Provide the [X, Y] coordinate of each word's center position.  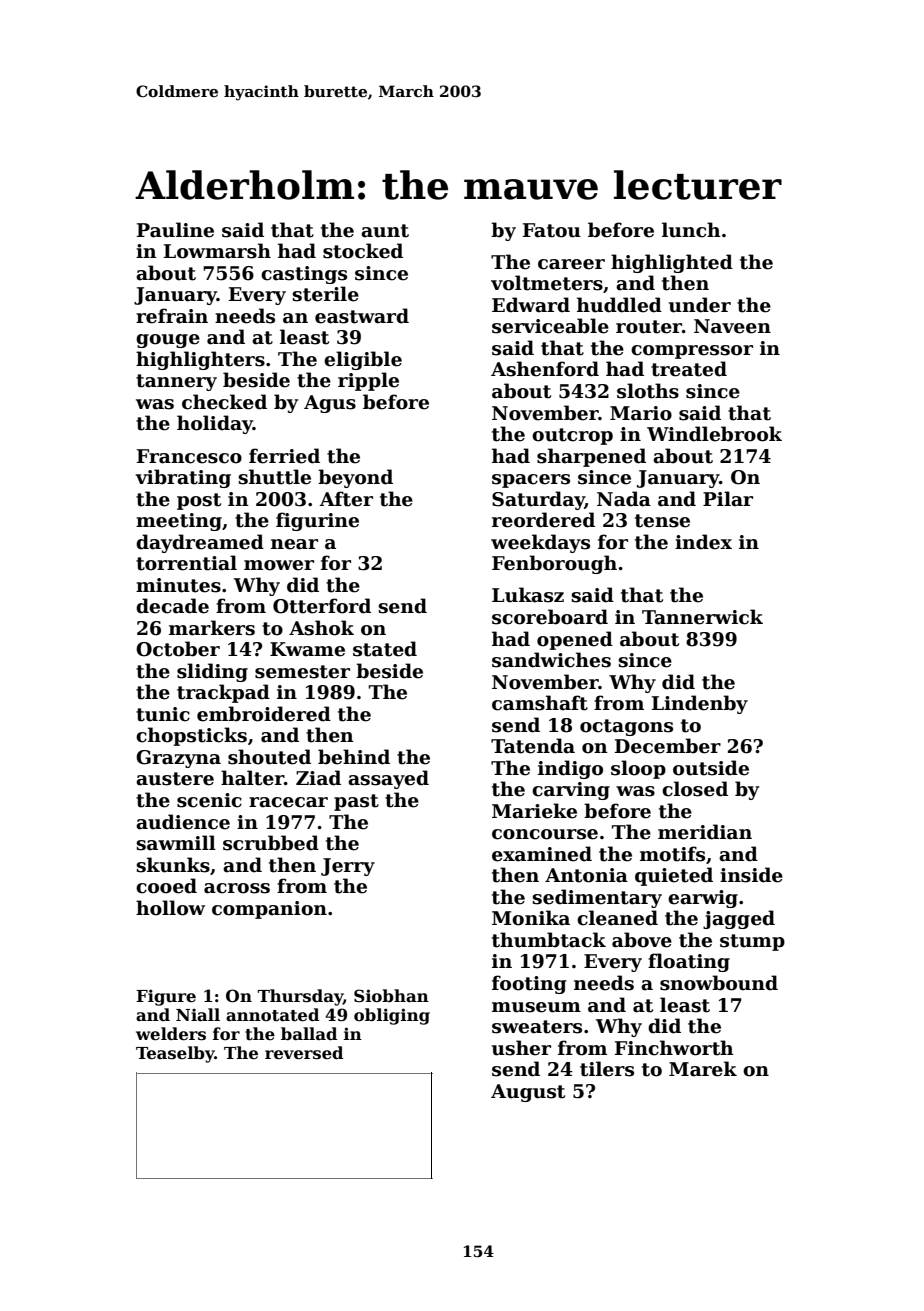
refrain [172, 316]
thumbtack [549, 940]
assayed [388, 779]
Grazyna [178, 759]
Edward [531, 305]
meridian [705, 832]
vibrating [183, 478]
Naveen [732, 326]
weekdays [540, 543]
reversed [304, 1053]
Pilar [728, 499]
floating [689, 962]
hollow [170, 908]
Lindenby [700, 704]
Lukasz [528, 595]
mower [279, 565]
